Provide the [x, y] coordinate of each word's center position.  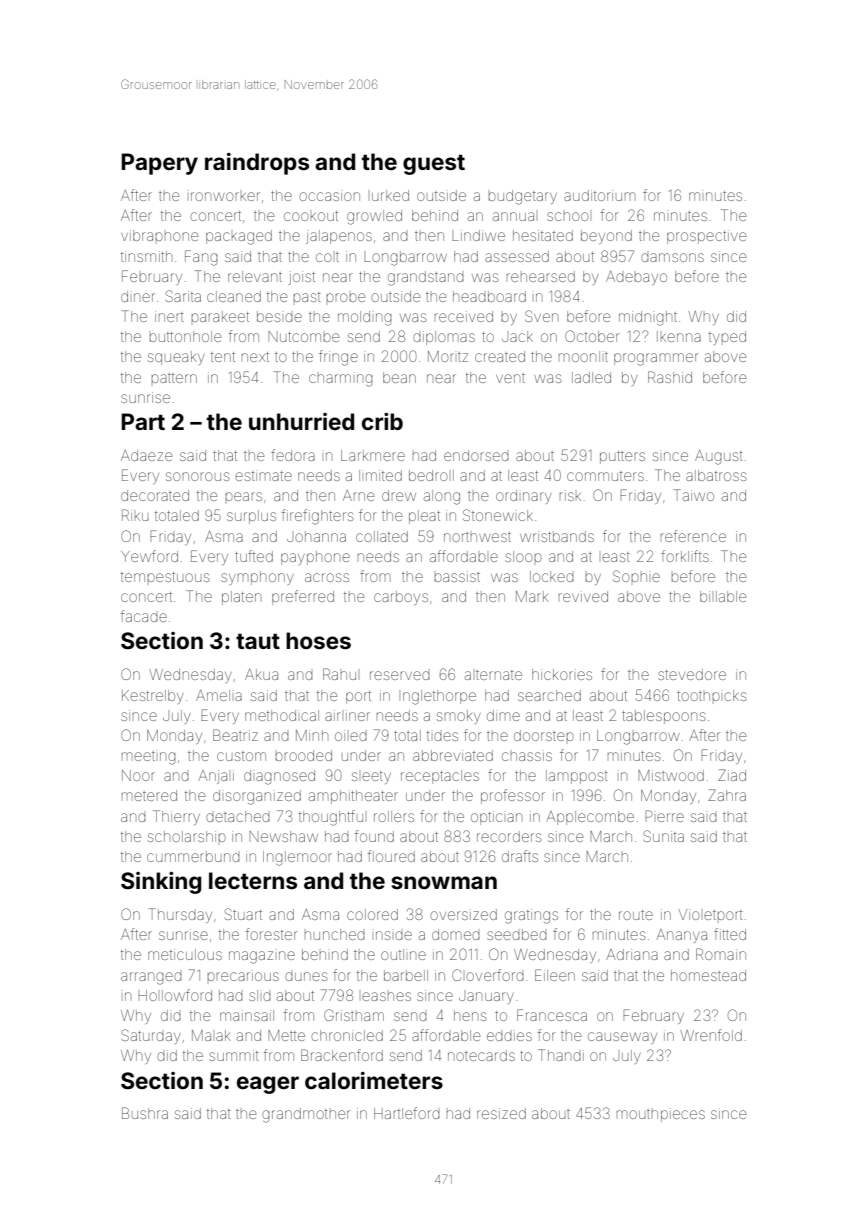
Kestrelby [153, 697]
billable [723, 596]
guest [434, 164]
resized [501, 1113]
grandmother [306, 1115]
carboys [401, 598]
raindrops [257, 164]
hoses [318, 640]
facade [144, 616]
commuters [605, 476]
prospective [706, 237]
